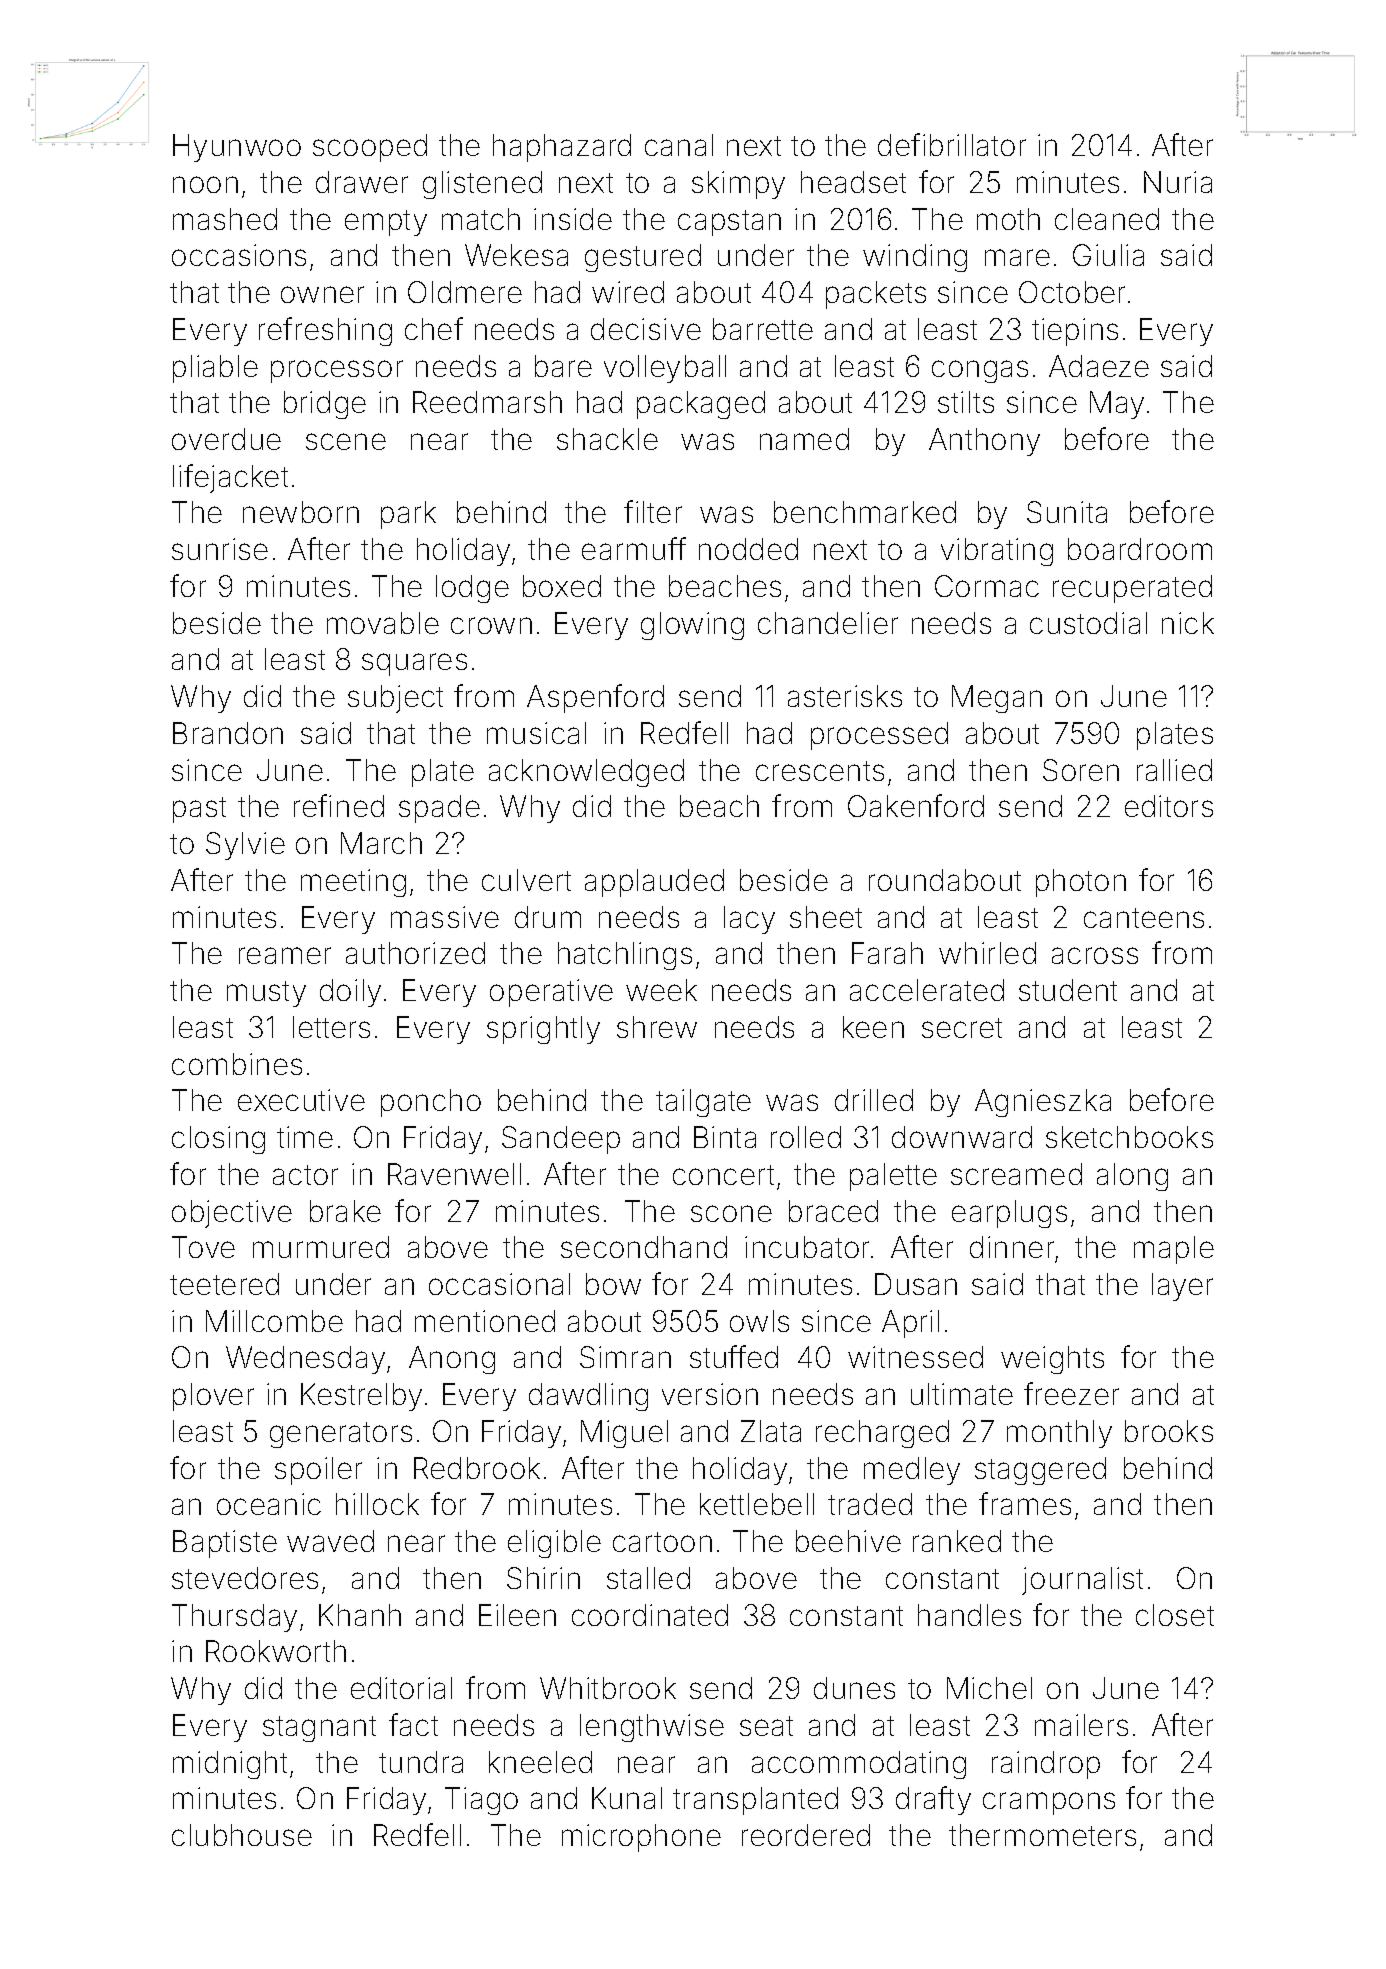 The image size is (1386, 1969). I want to click on mentioned, so click(485, 1321).
